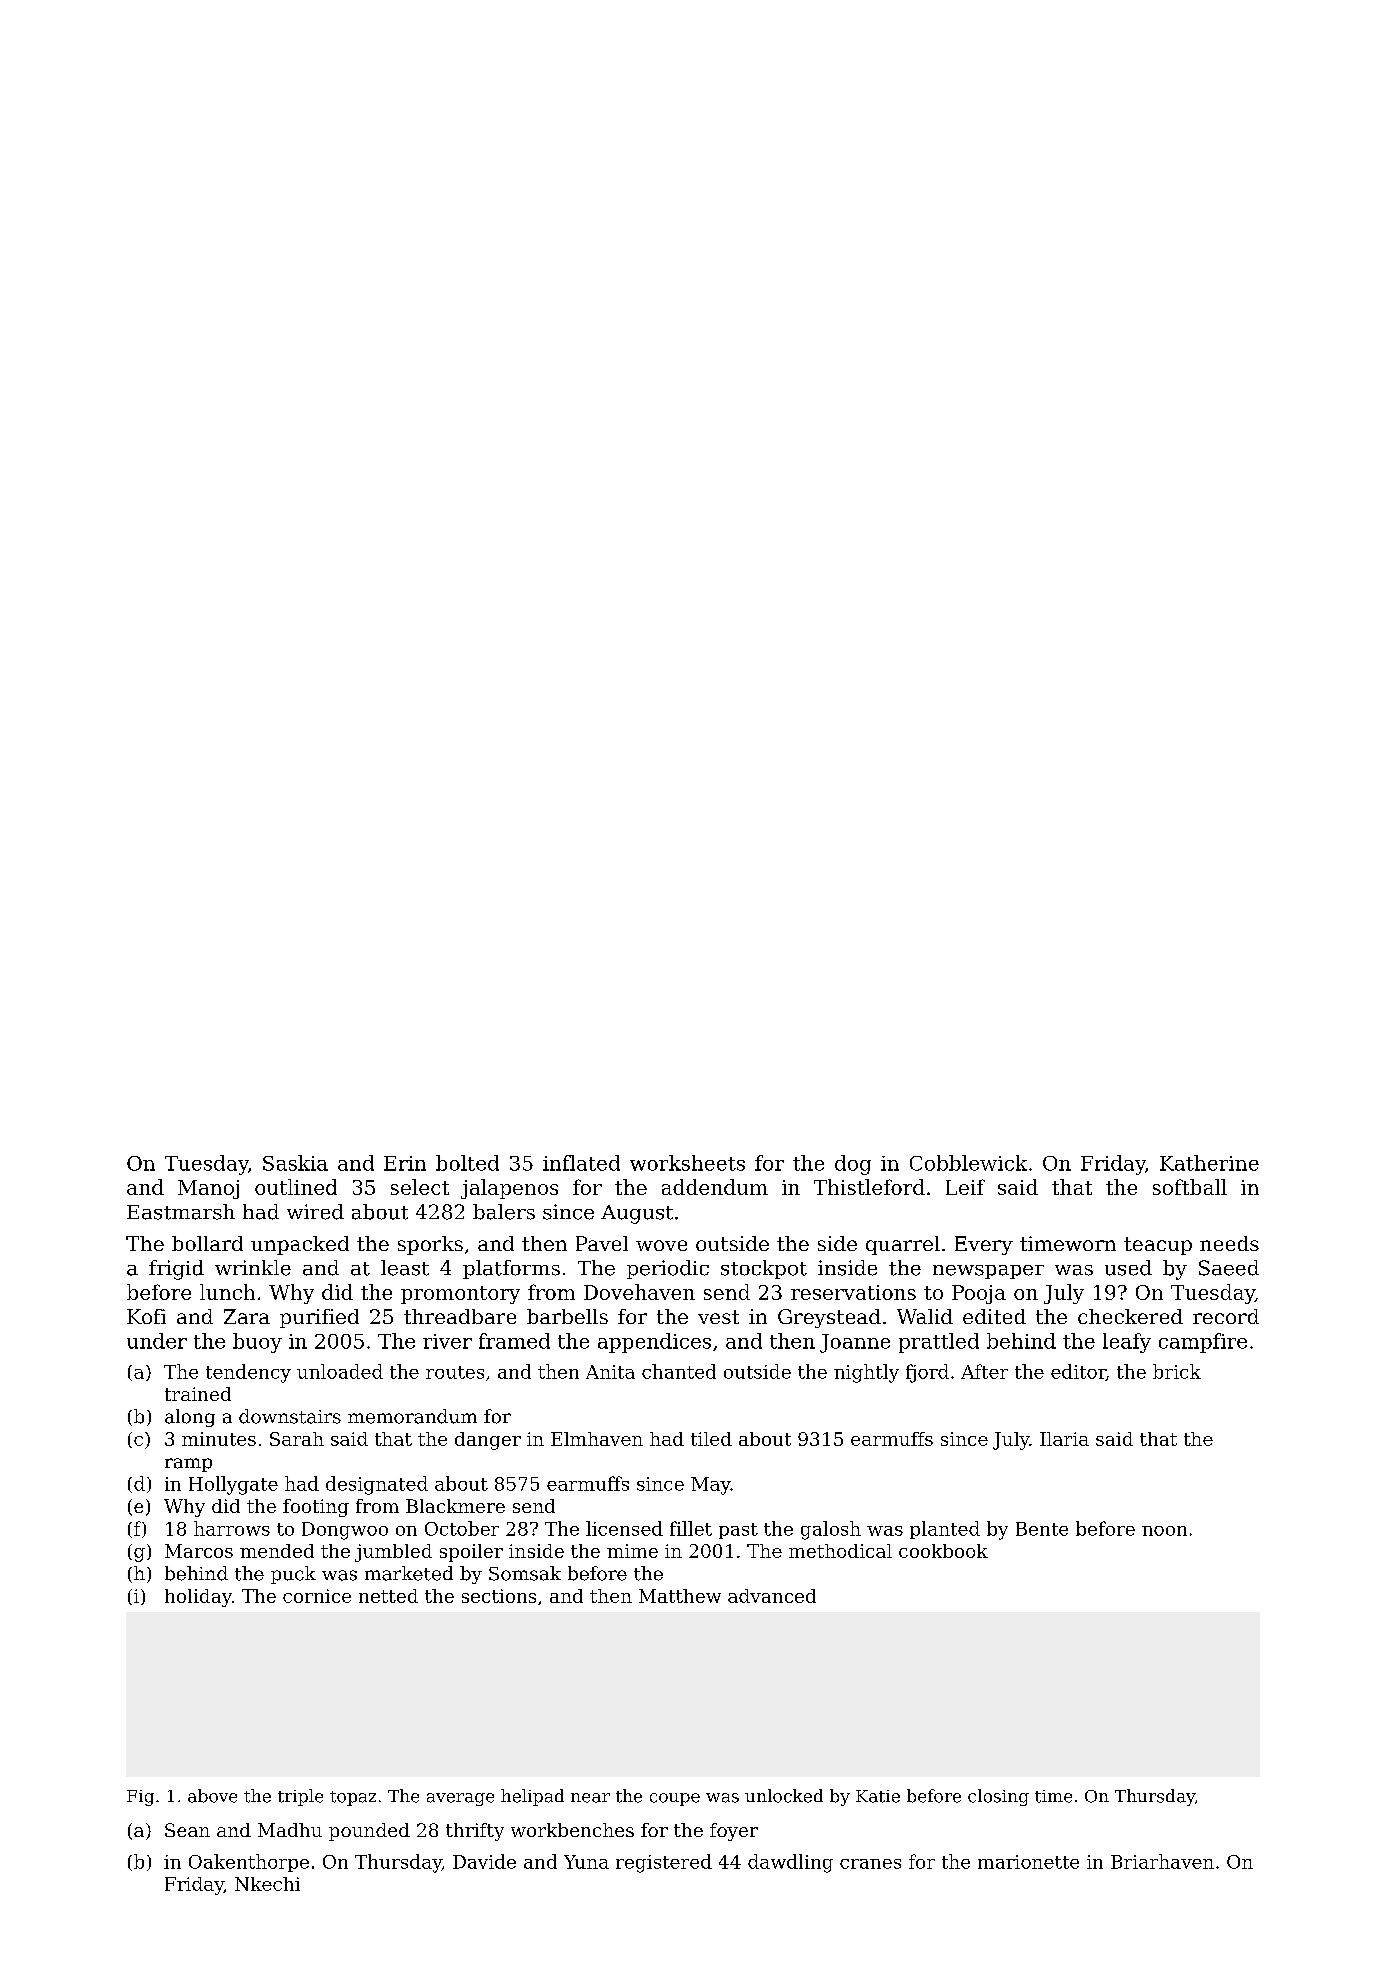  Describe the element at coordinates (1190, 1187) in the document. I see `softball` at that location.
